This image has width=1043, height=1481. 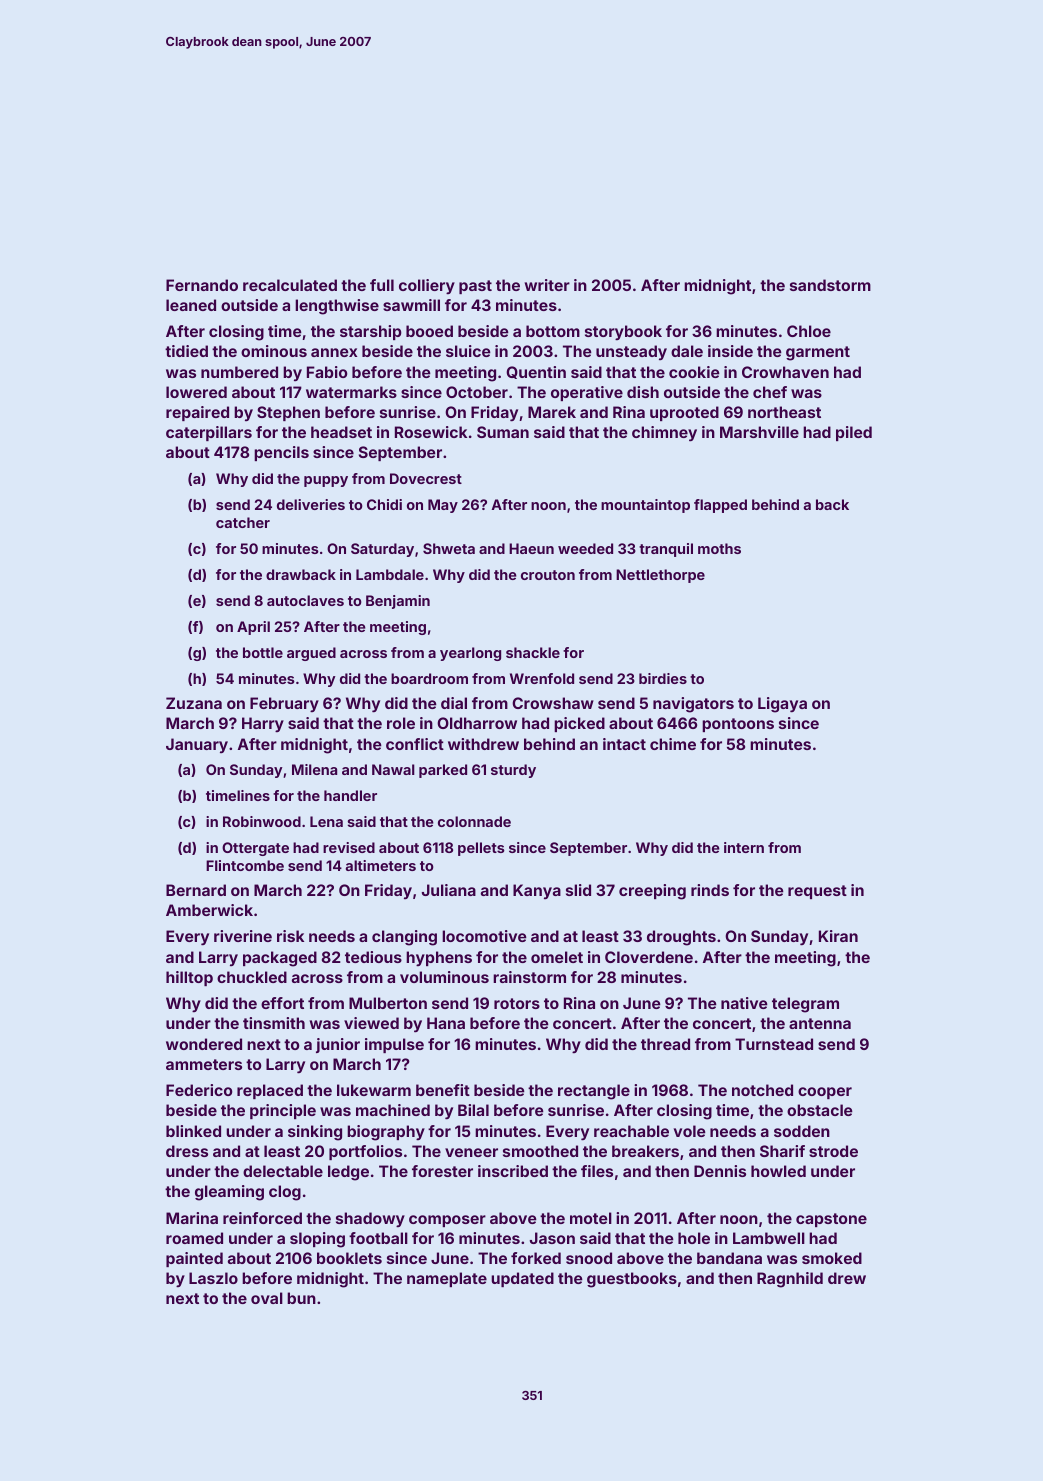 I want to click on Bilal, so click(x=473, y=1110).
